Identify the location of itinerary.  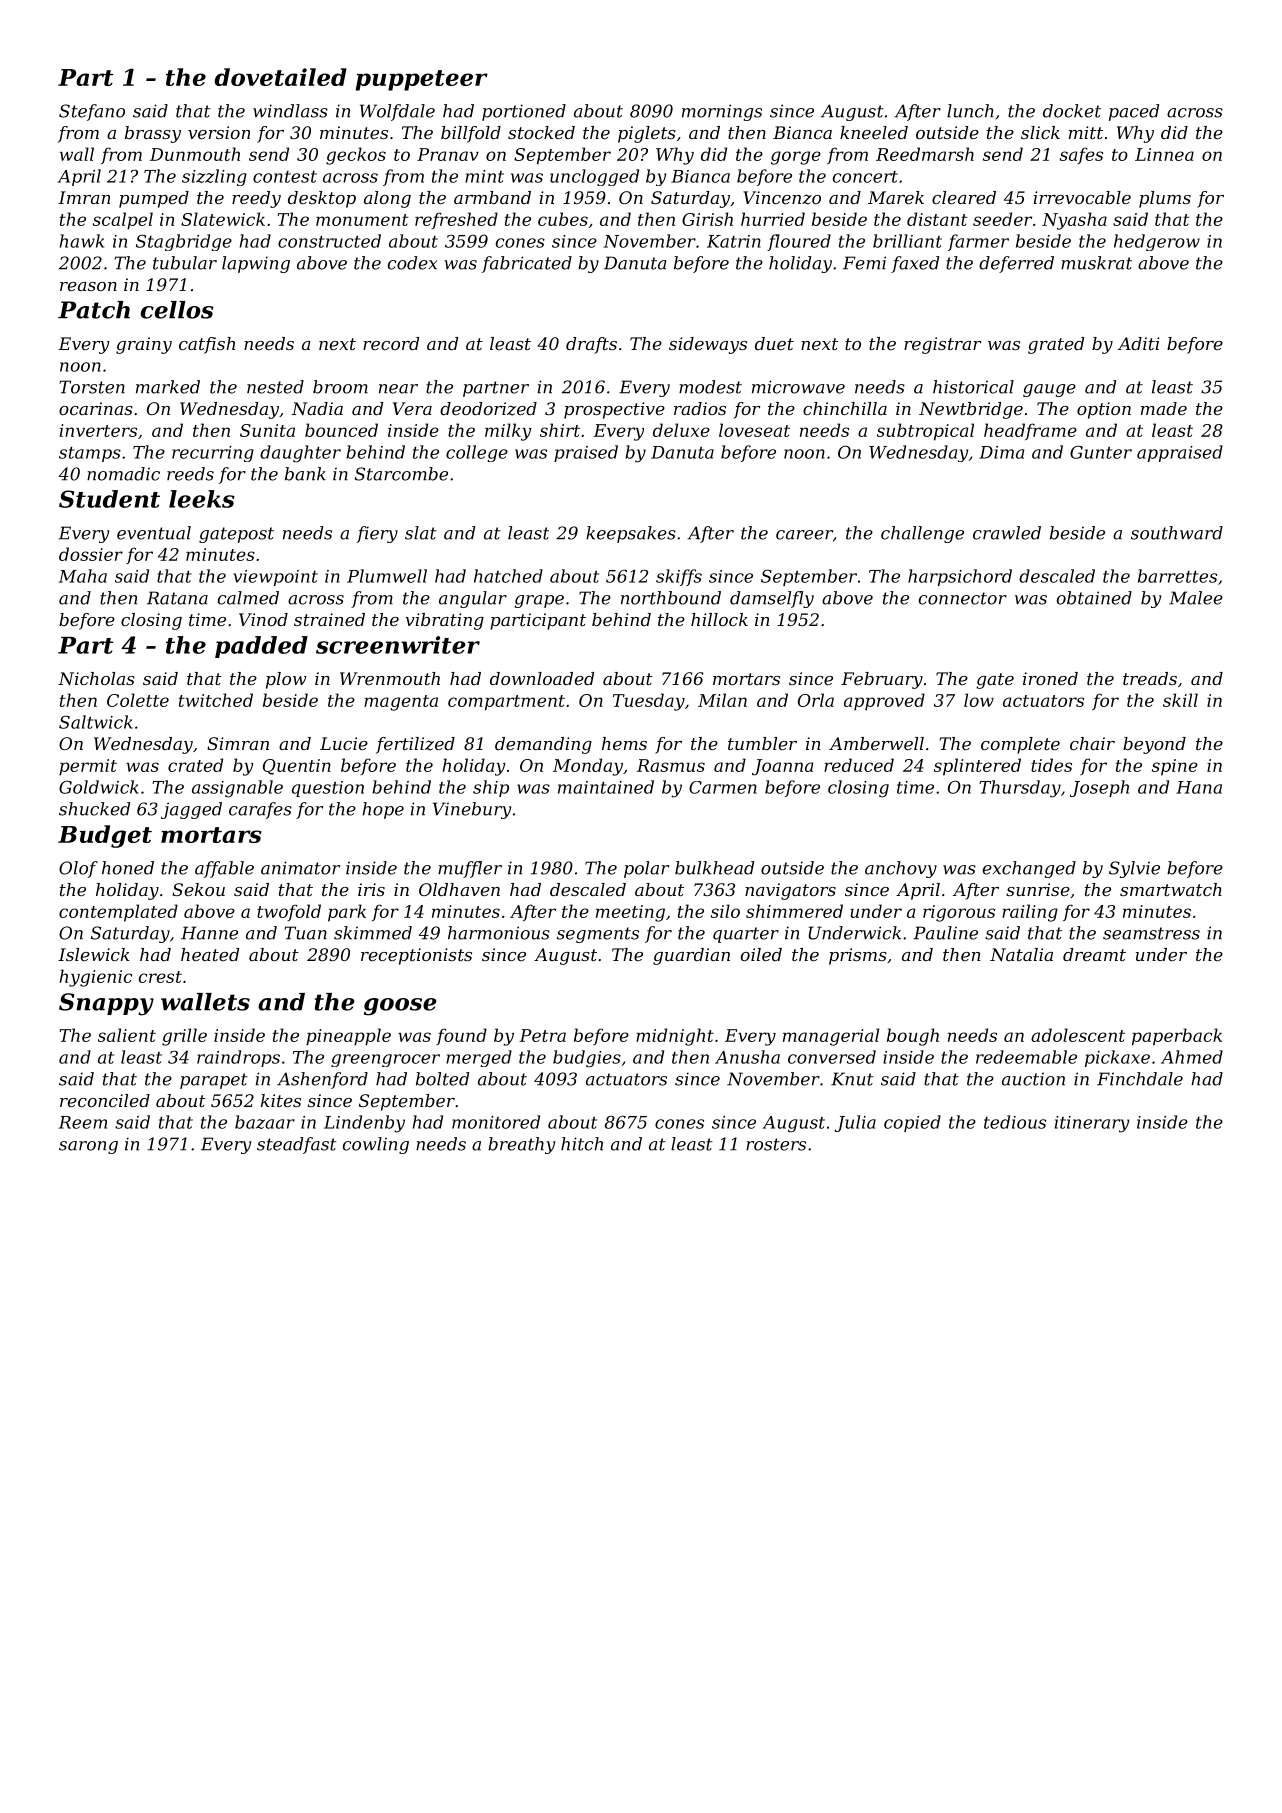
(1092, 1124).
